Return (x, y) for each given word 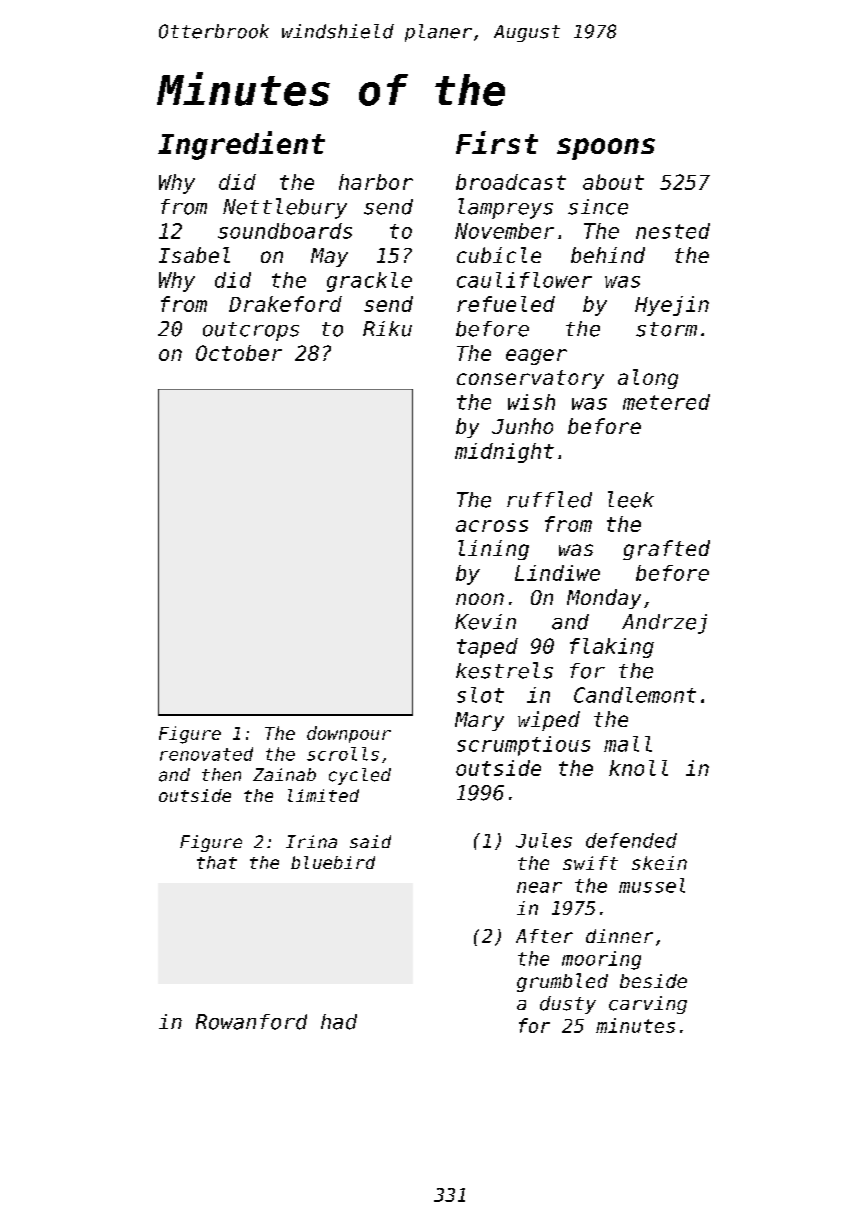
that (217, 862)
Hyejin (672, 306)
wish (531, 402)
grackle (369, 282)
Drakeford (285, 304)
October (239, 353)
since (598, 207)
